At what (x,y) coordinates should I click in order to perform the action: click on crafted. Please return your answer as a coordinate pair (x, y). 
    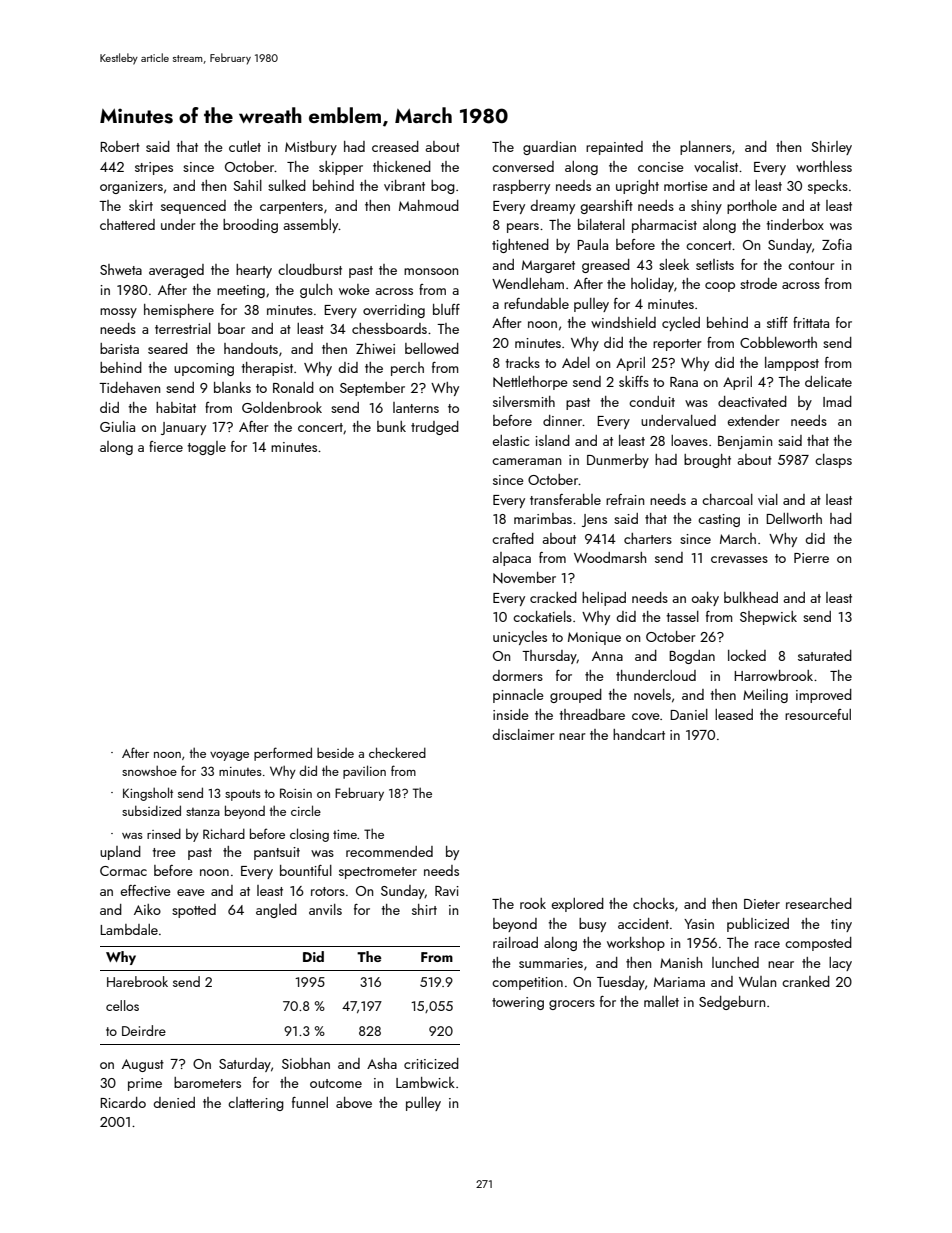
    Looking at the image, I should click on (513, 538).
